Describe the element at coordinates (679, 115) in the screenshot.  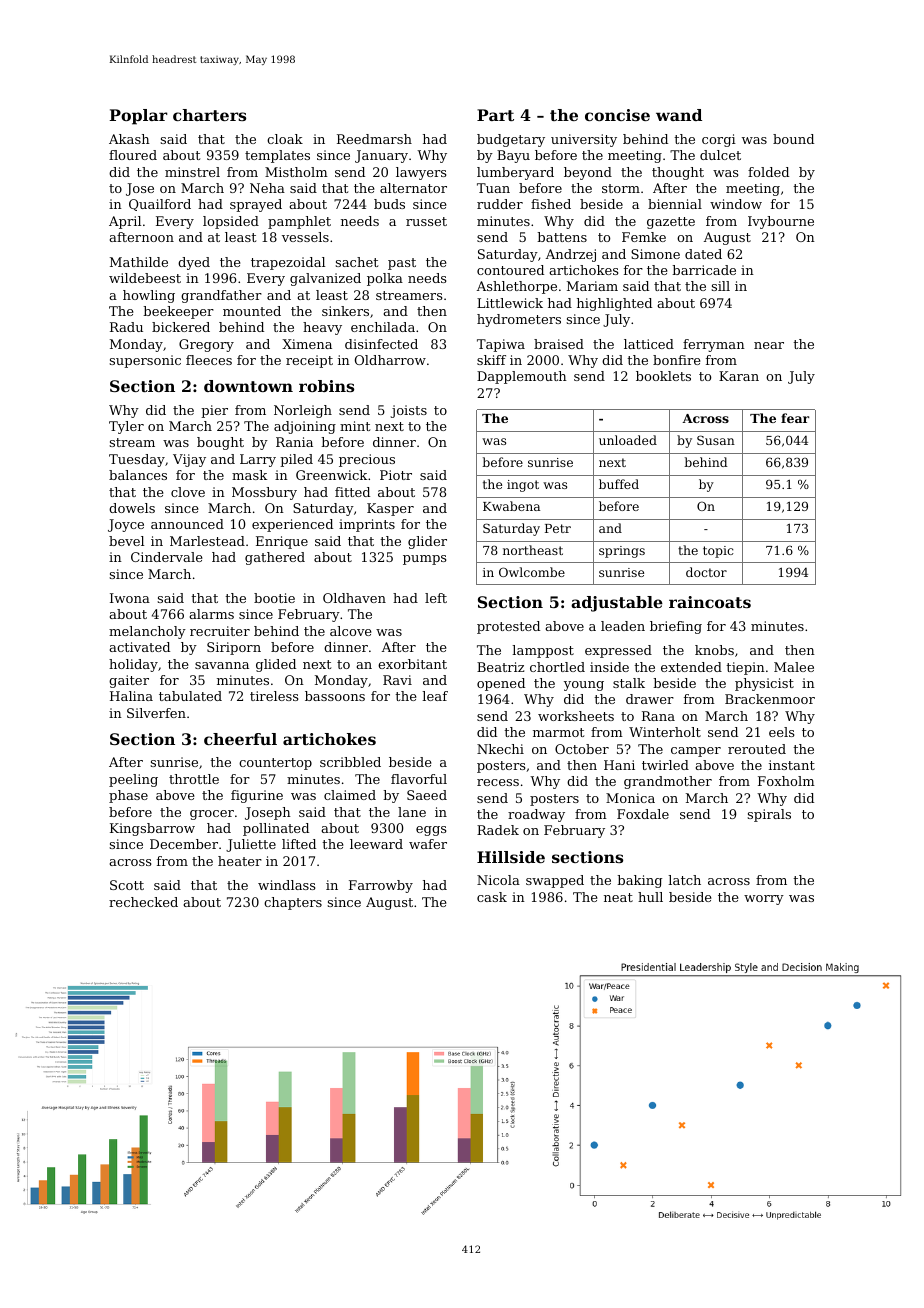
I see `wand` at that location.
